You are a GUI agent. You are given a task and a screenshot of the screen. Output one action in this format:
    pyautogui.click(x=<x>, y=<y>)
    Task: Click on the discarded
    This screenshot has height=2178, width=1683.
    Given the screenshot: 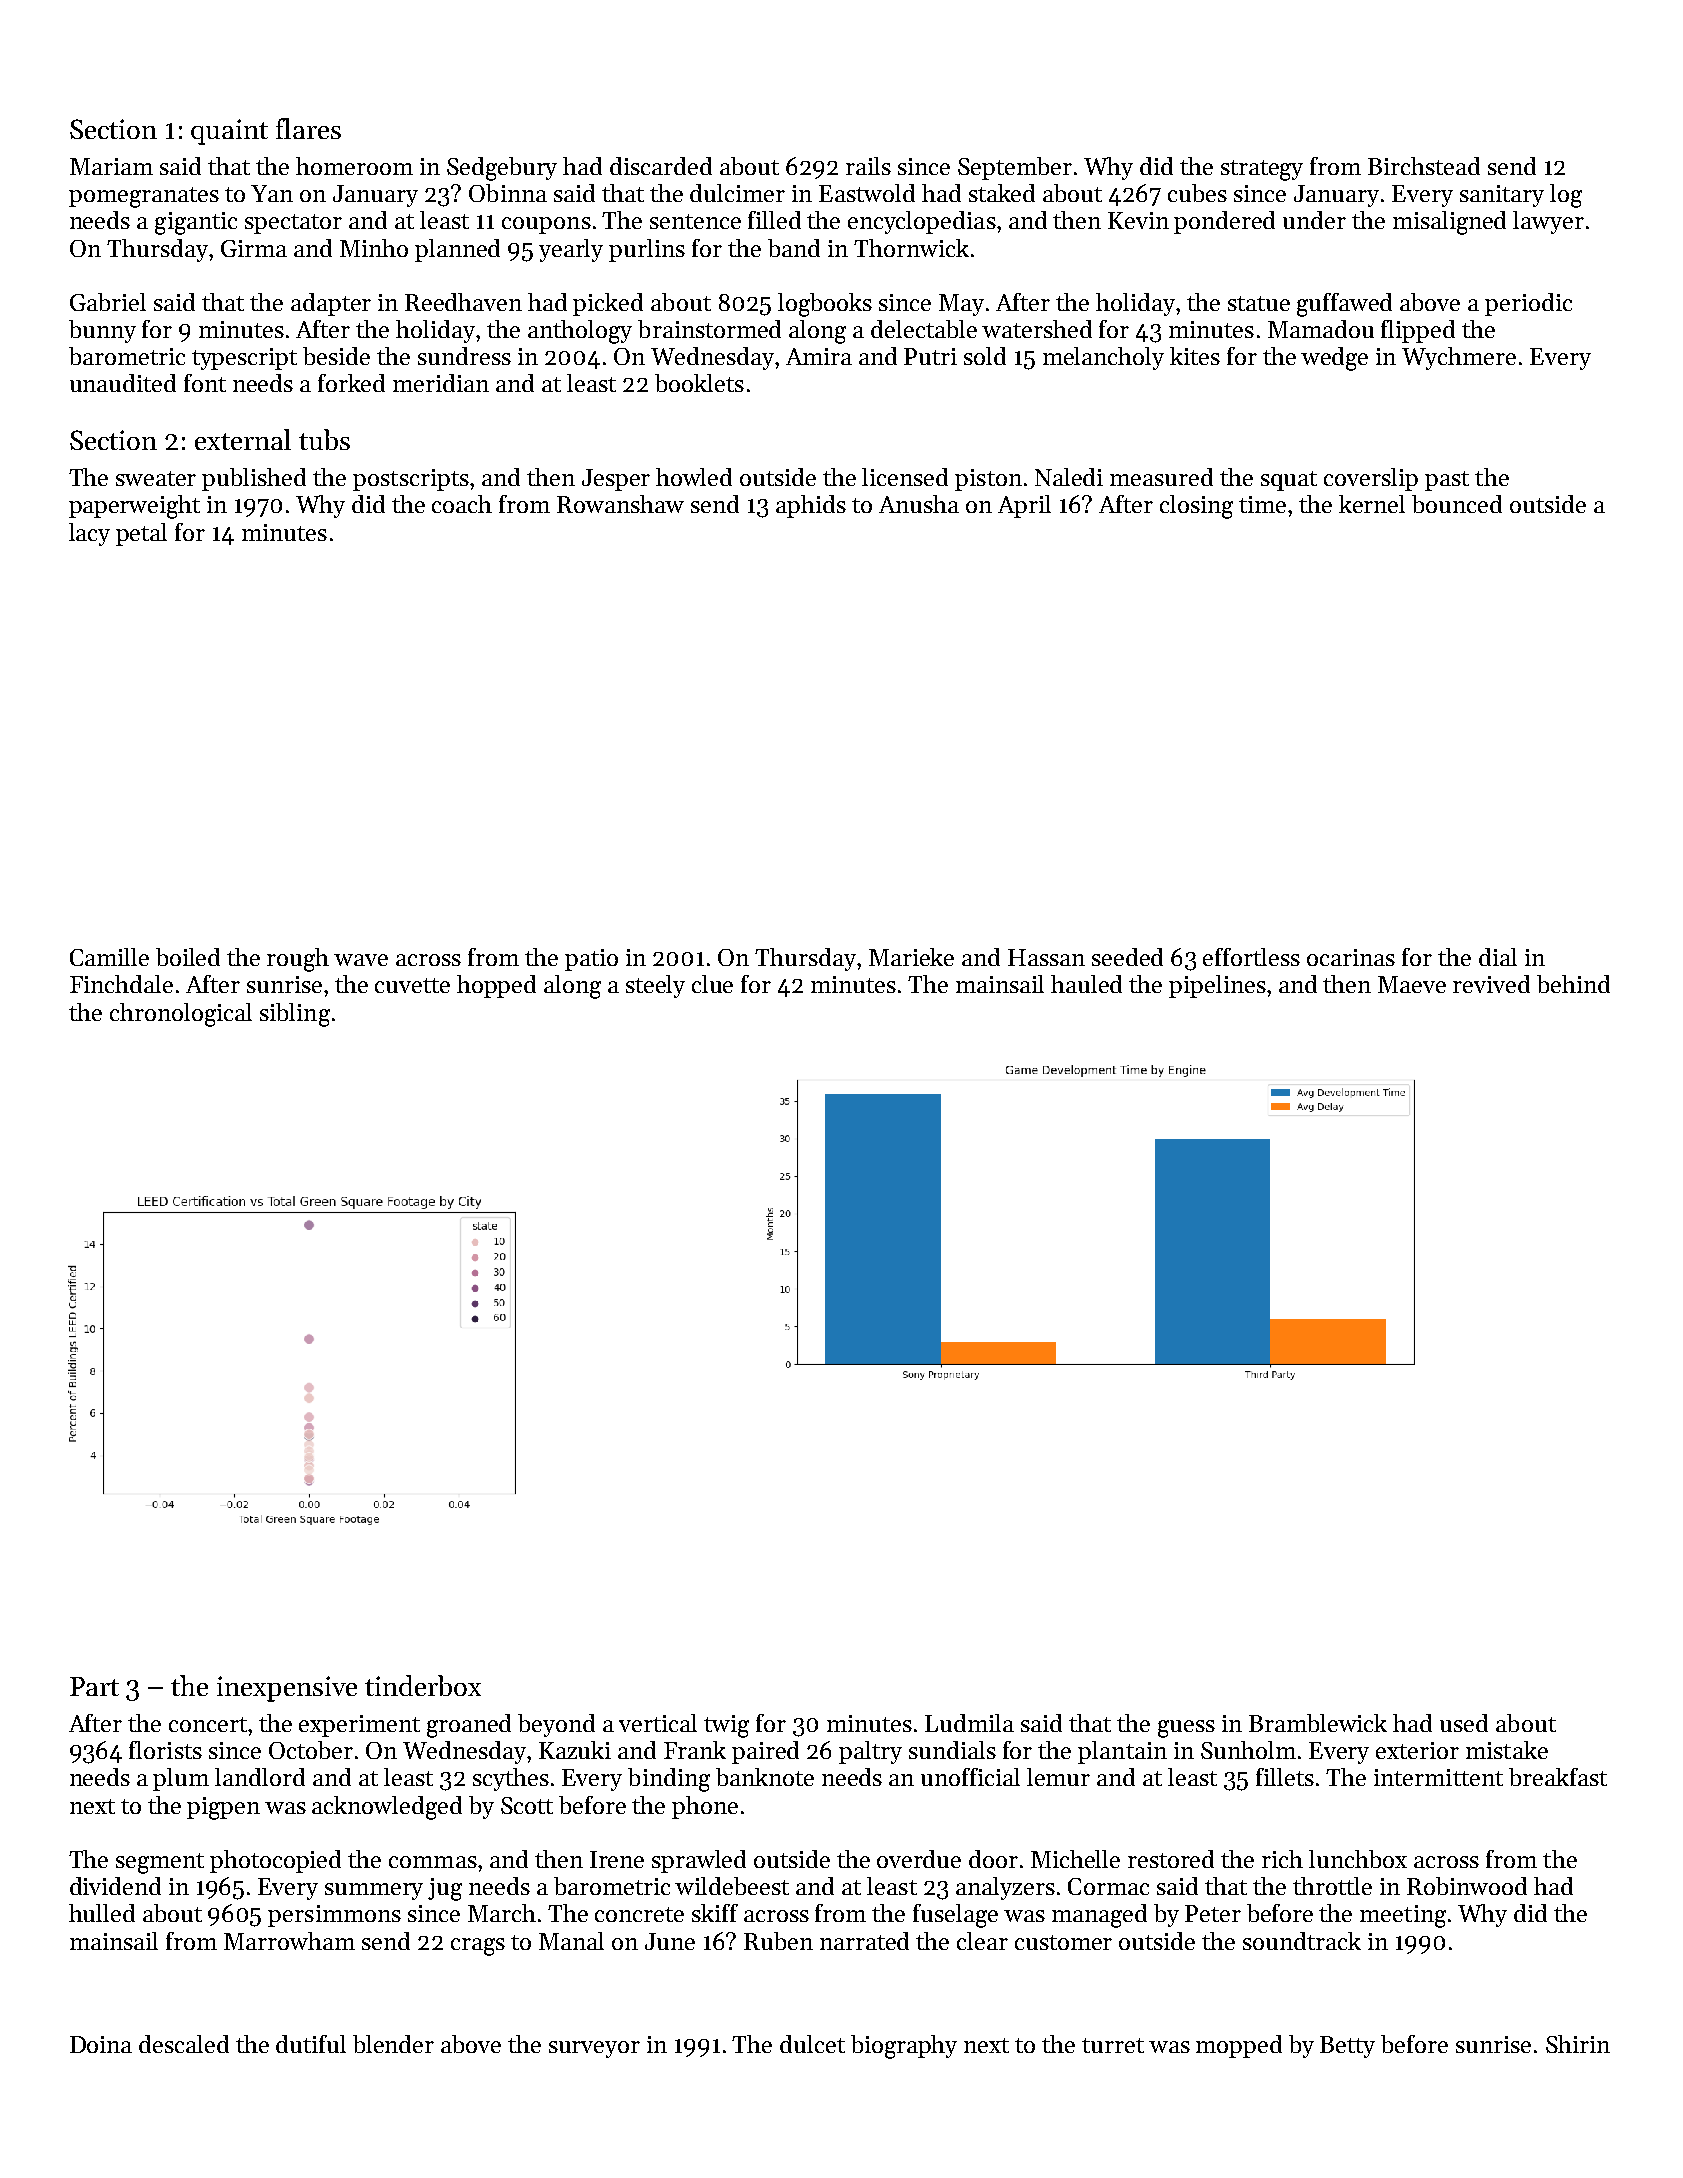 What is the action you would take?
    pyautogui.click(x=661, y=166)
